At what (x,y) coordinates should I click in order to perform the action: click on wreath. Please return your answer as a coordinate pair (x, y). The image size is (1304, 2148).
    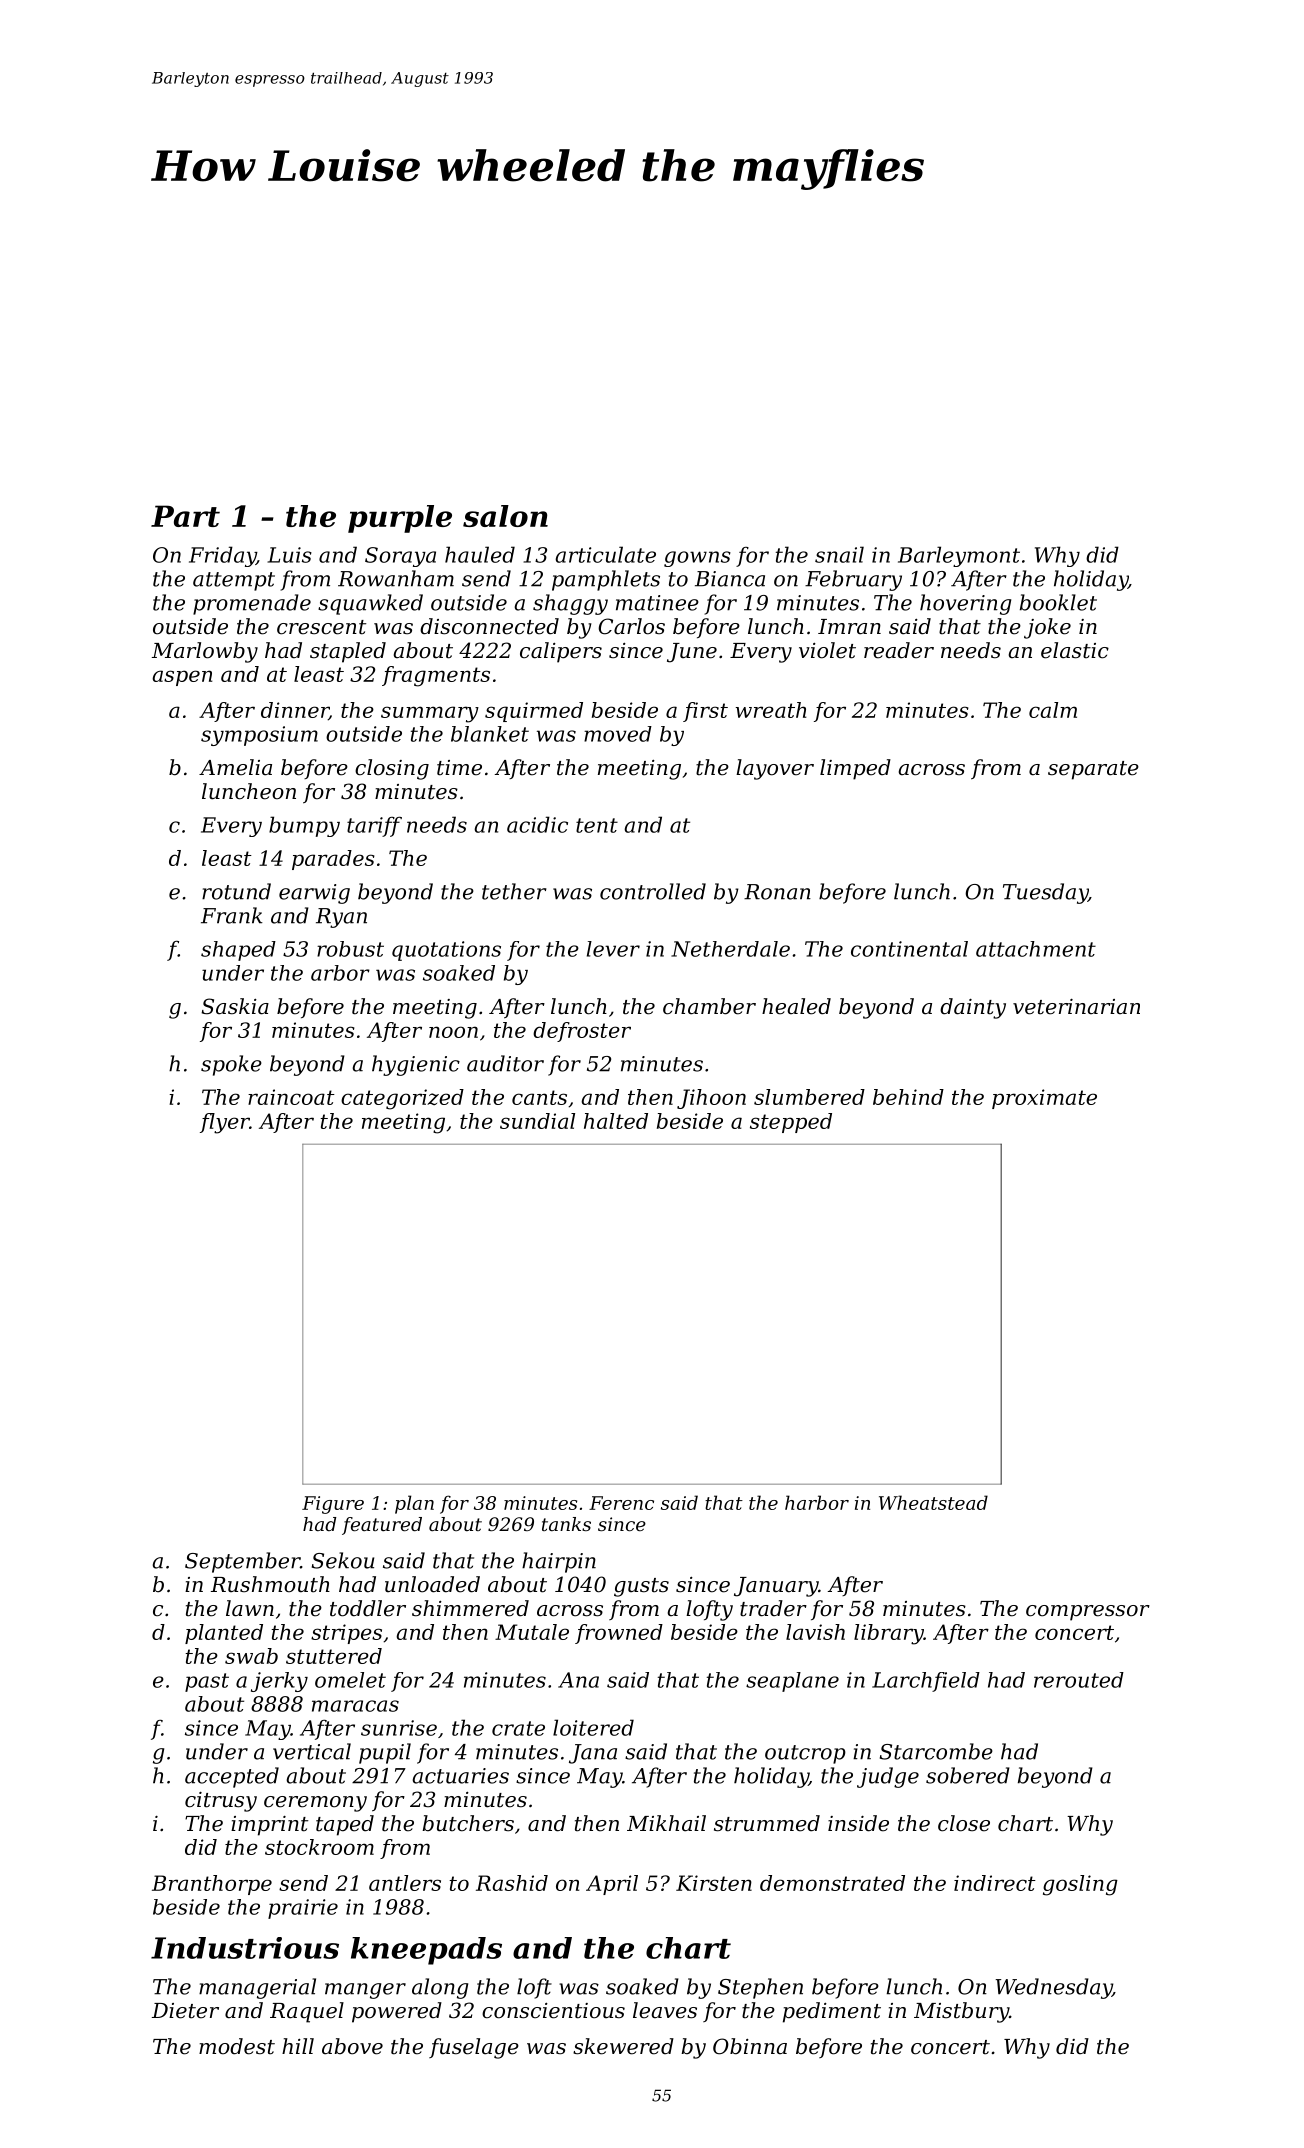
    Looking at the image, I should click on (771, 710).
